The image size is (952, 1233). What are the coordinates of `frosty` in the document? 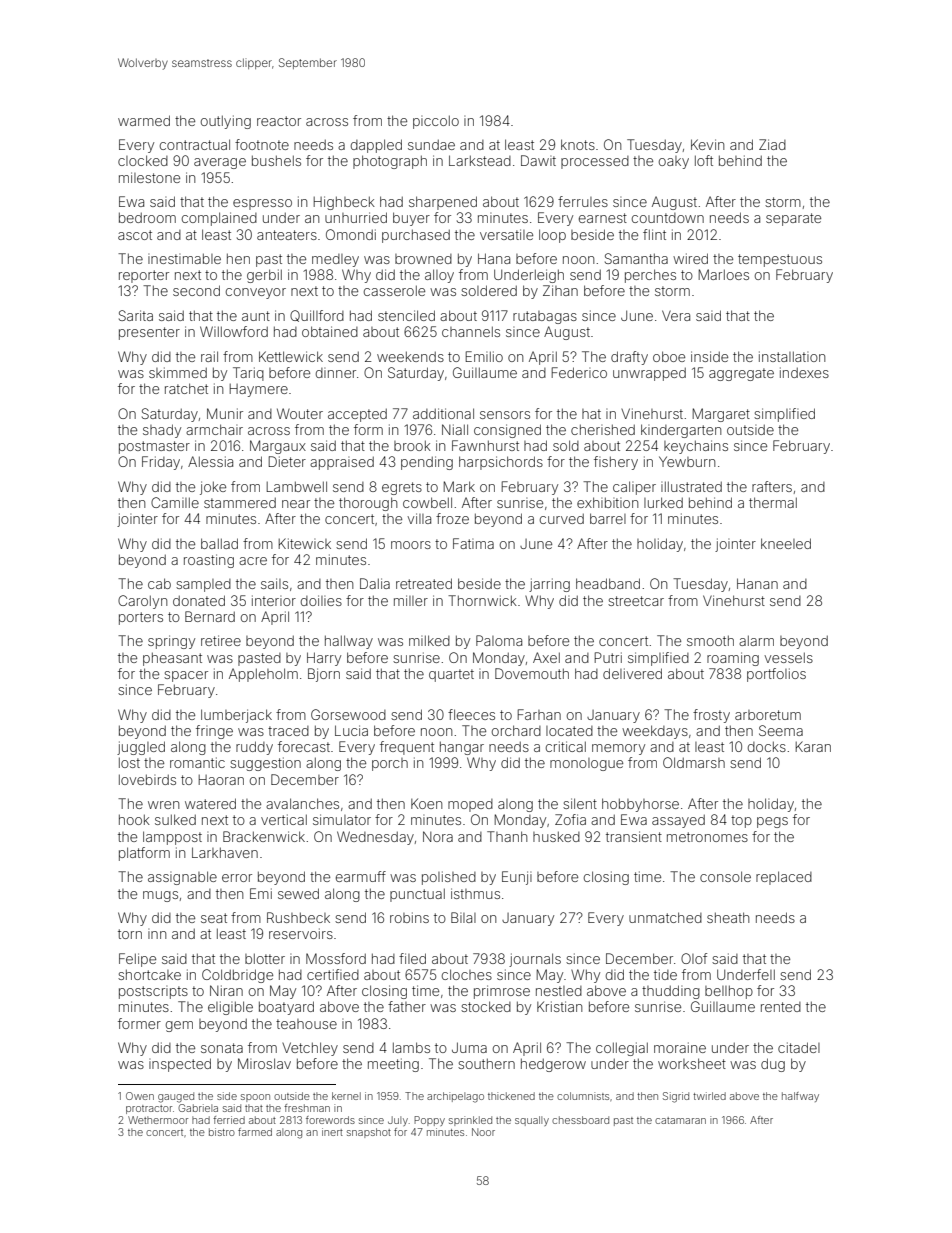 It's located at (711, 716).
